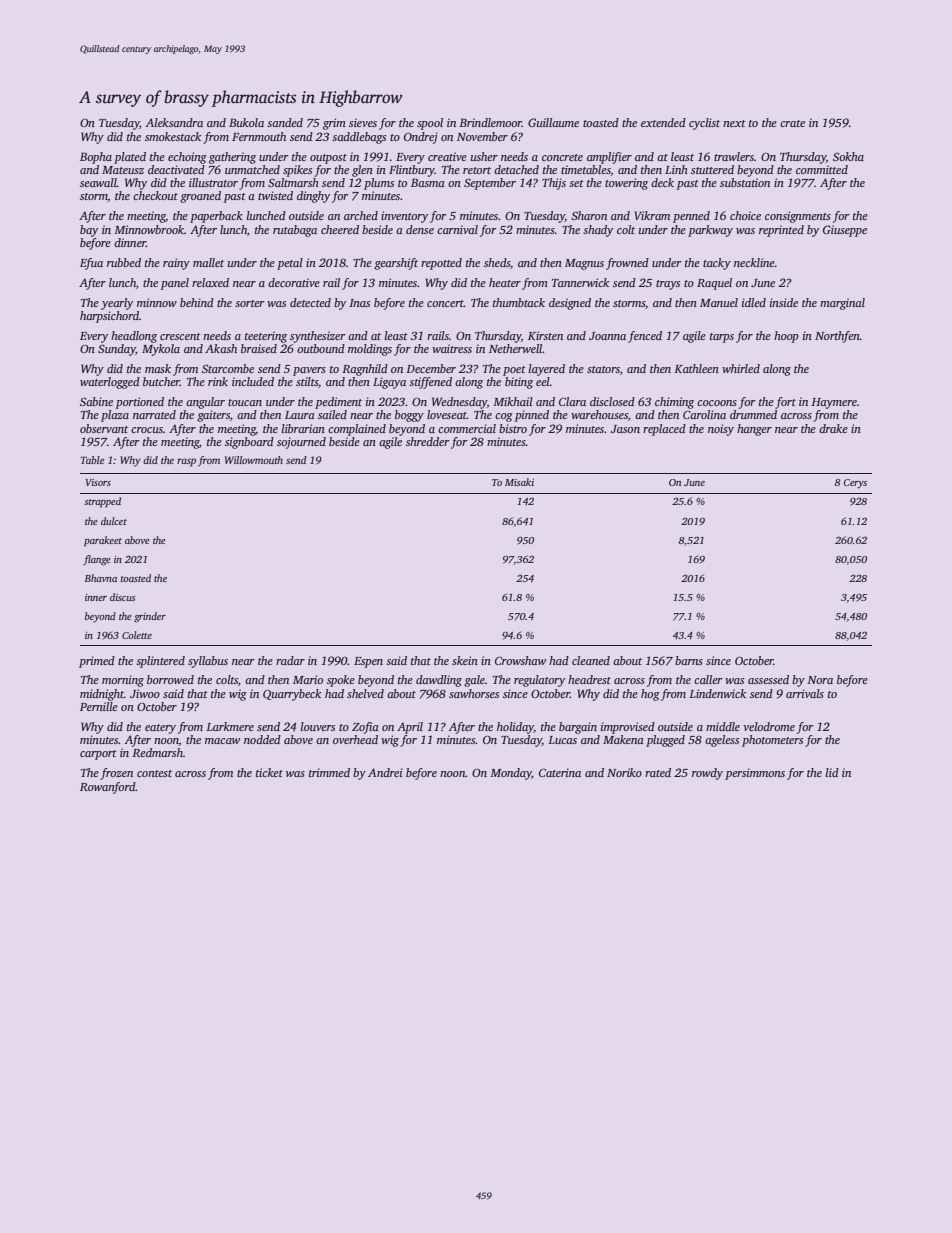 Image resolution: width=952 pixels, height=1233 pixels. I want to click on Crowshaw, so click(520, 660).
